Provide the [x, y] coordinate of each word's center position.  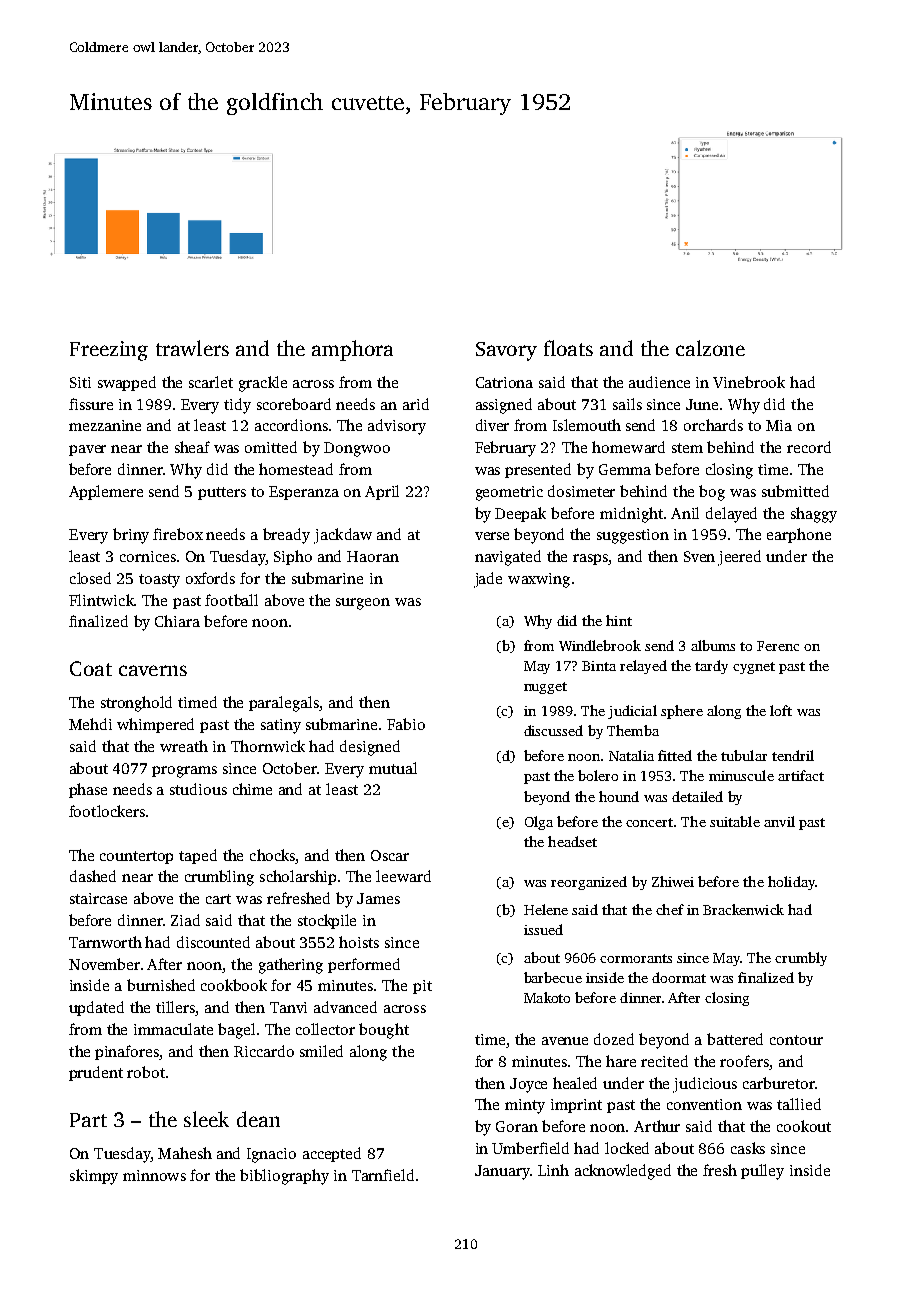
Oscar [390, 855]
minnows [154, 1175]
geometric [509, 493]
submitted [795, 491]
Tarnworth [105, 942]
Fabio [406, 724]
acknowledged [623, 1172]
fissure [91, 404]
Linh [553, 1170]
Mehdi [90, 724]
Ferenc [778, 646]
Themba [633, 730]
